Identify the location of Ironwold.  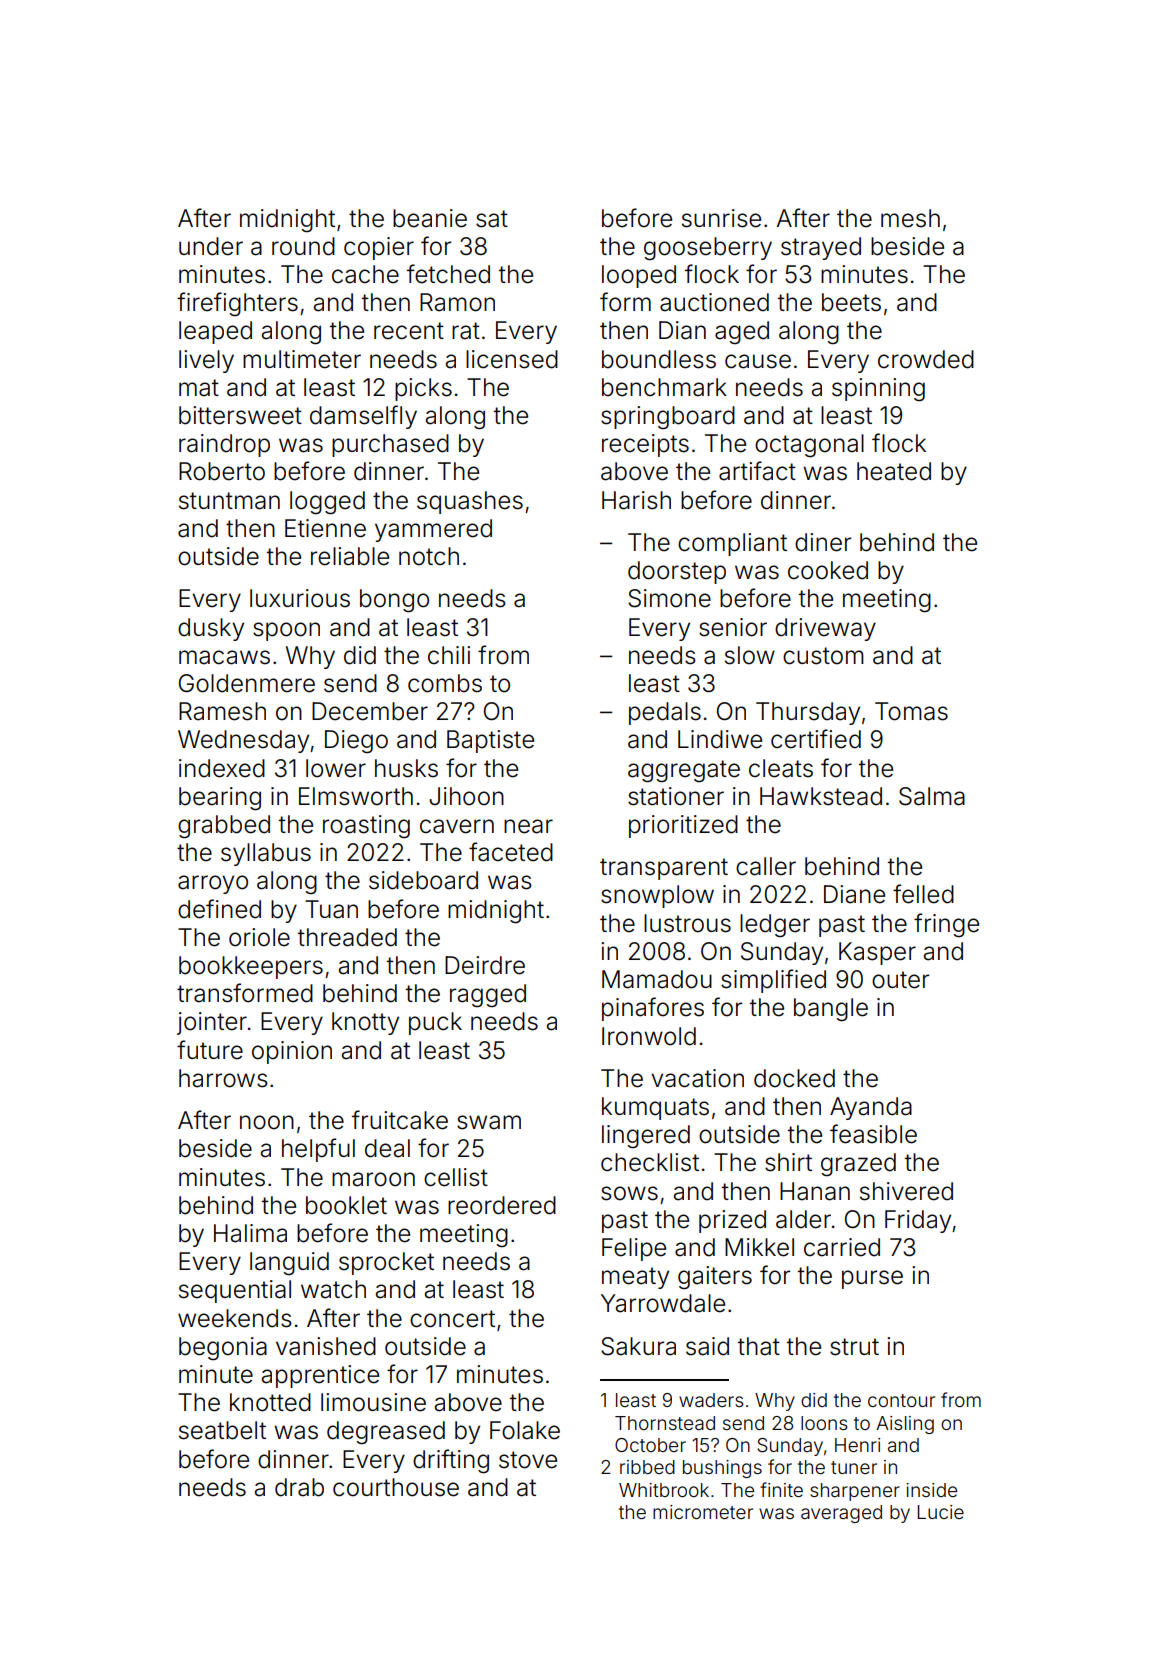
(649, 1036).
